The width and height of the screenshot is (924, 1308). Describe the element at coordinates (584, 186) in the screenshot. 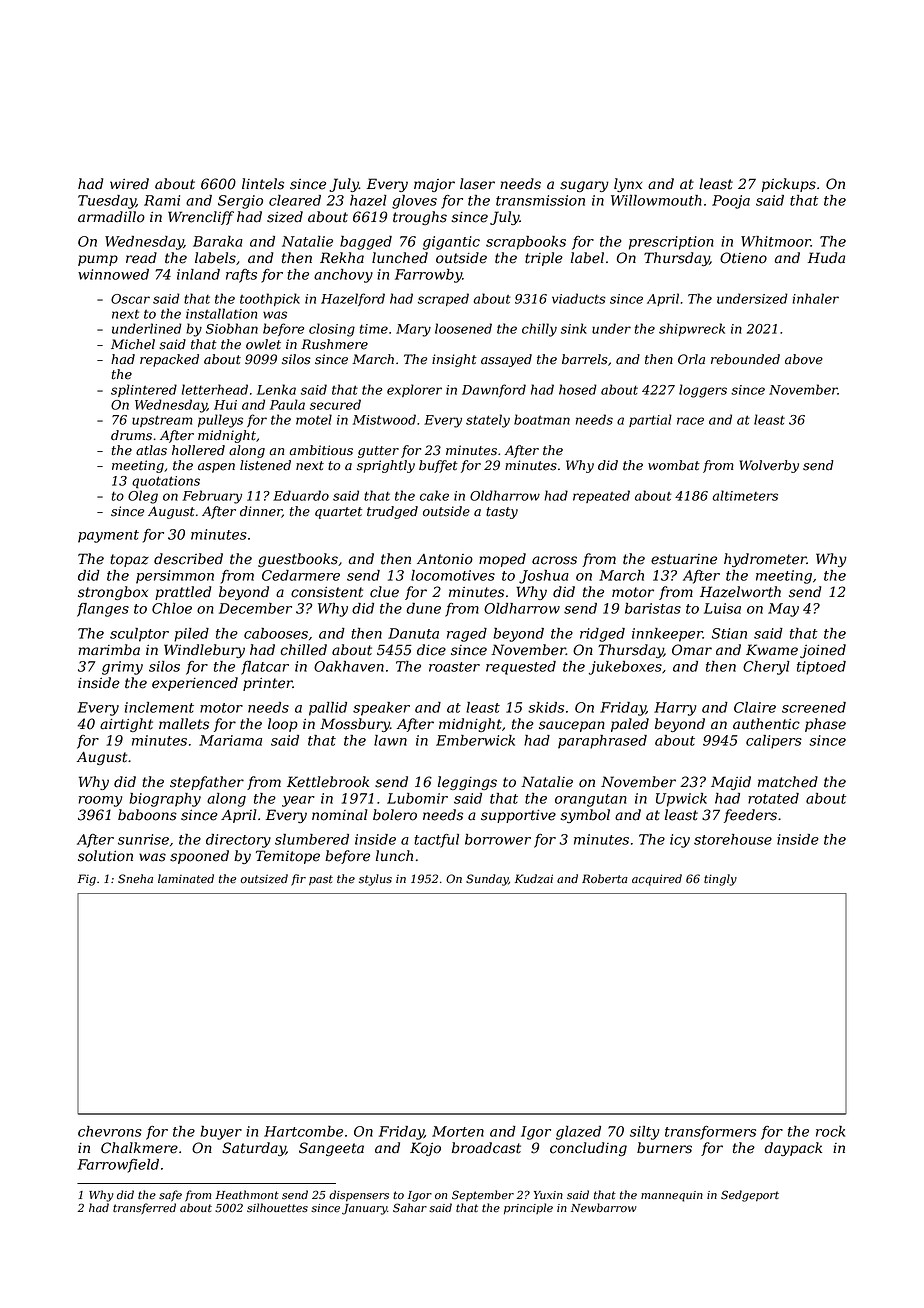

I see `sugary` at that location.
